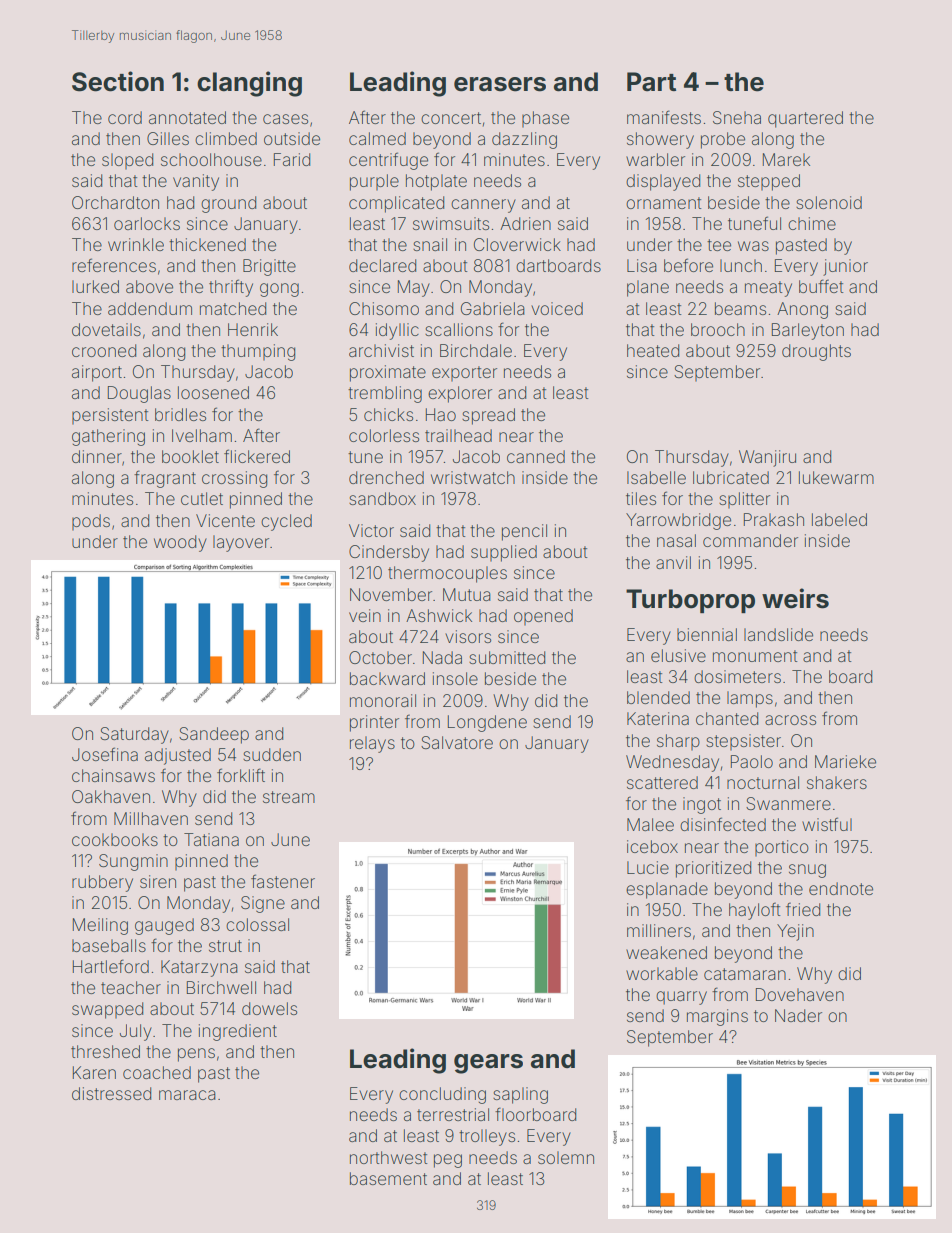  Describe the element at coordinates (388, 161) in the screenshot. I see `centrifuge` at that location.
